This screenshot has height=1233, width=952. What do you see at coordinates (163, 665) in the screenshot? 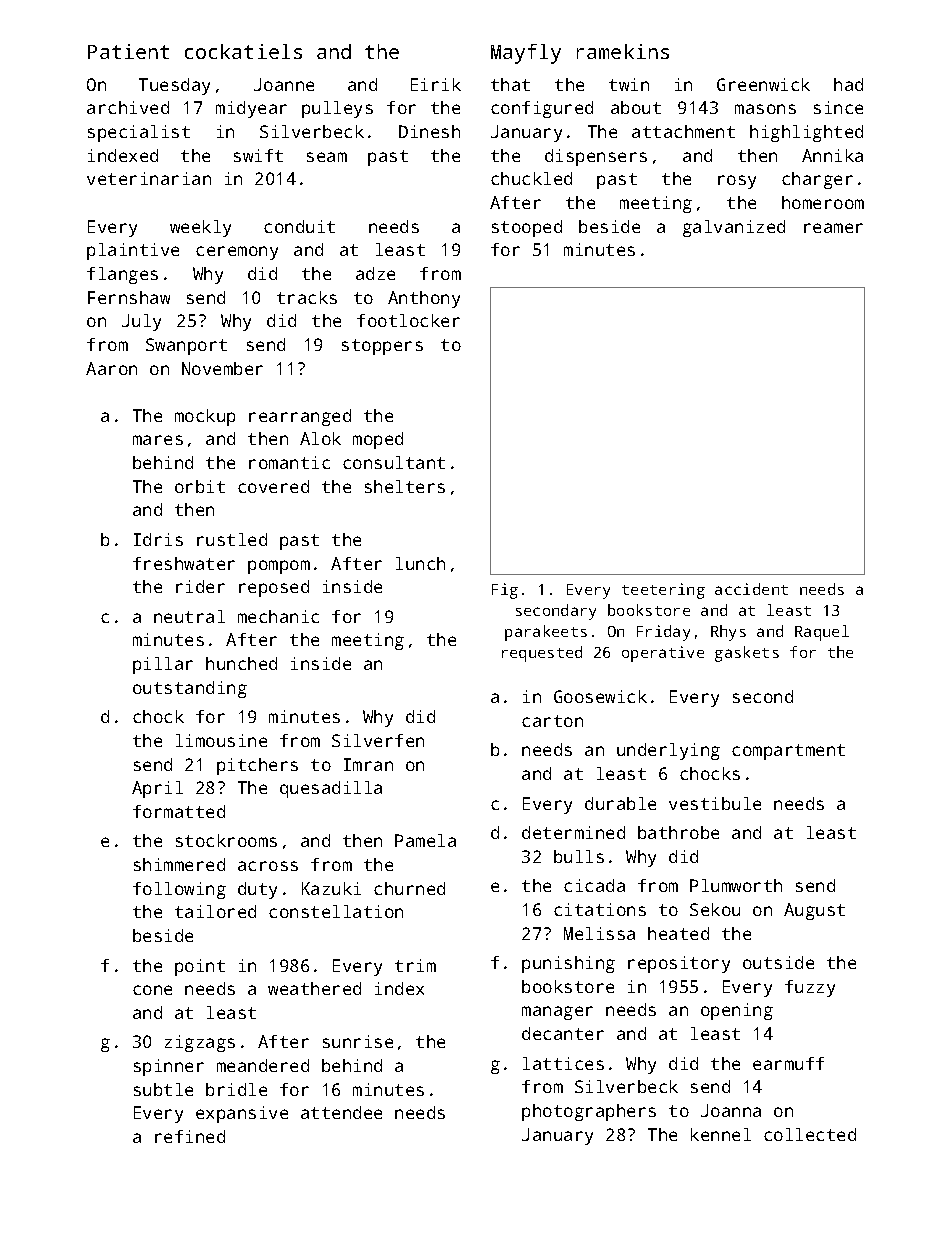
I see `pillar` at bounding box center [163, 665].
